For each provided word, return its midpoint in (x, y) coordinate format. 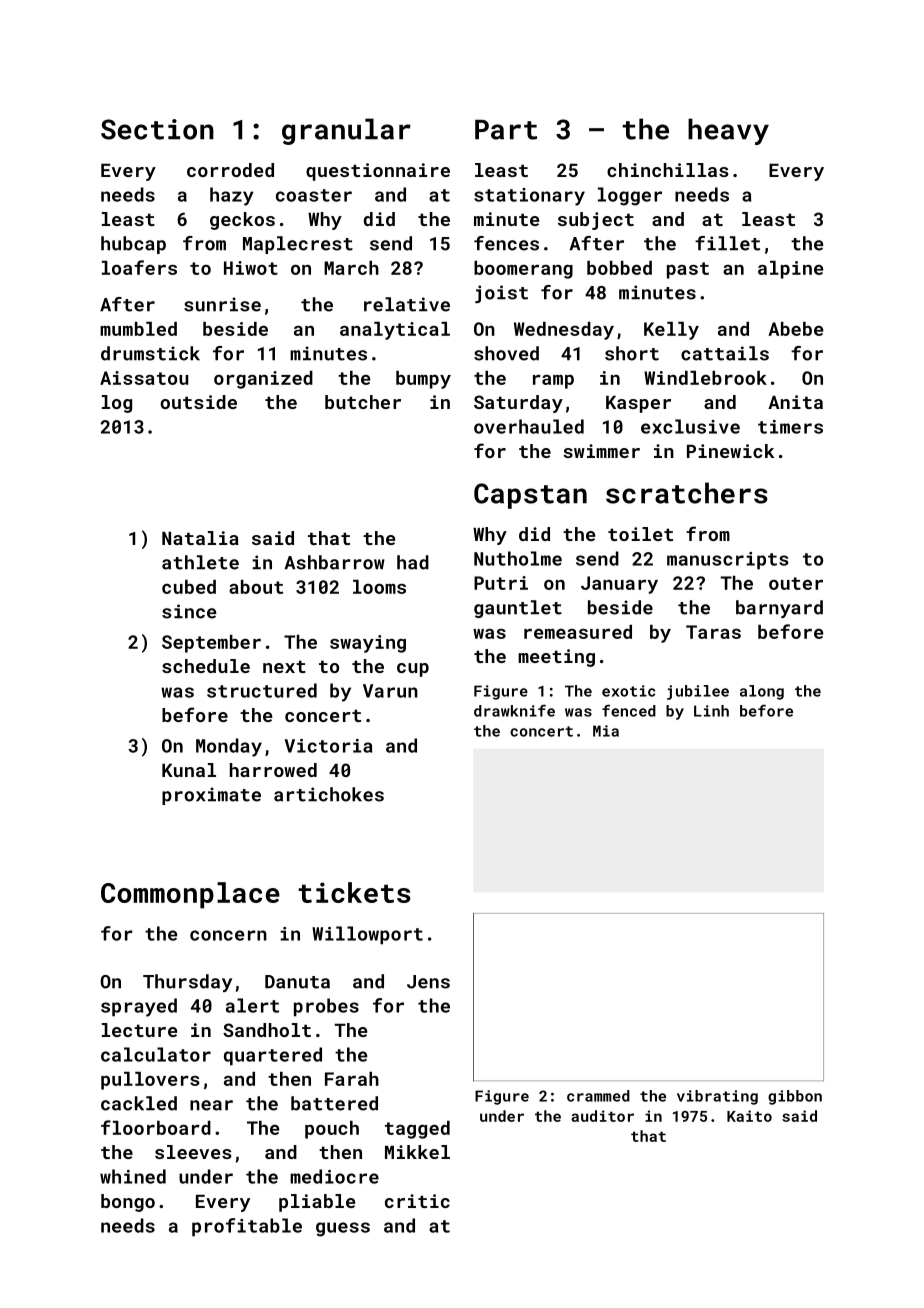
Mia (606, 731)
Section (157, 129)
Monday (229, 747)
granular (346, 131)
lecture (139, 1030)
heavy (728, 131)
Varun (390, 691)
